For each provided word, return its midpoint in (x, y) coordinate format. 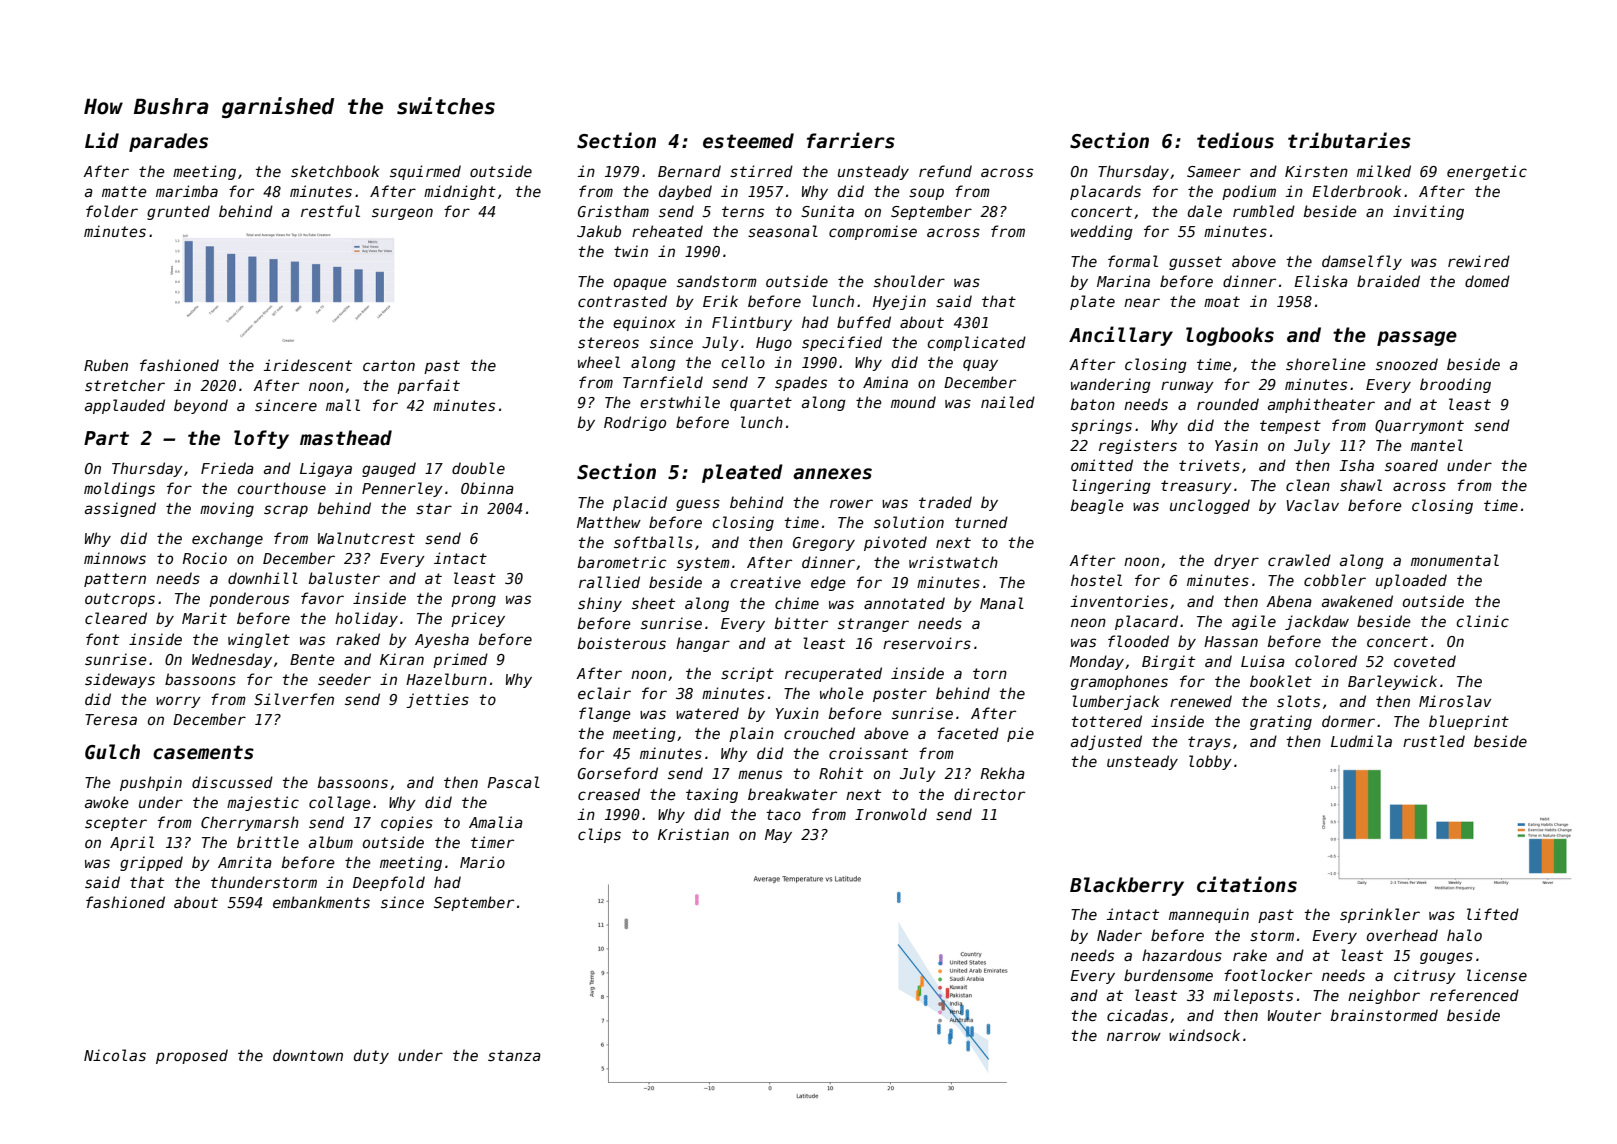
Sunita (827, 211)
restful (330, 211)
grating (1281, 722)
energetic (1487, 172)
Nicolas (115, 1055)
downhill (263, 578)
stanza (514, 1055)
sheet (653, 603)
